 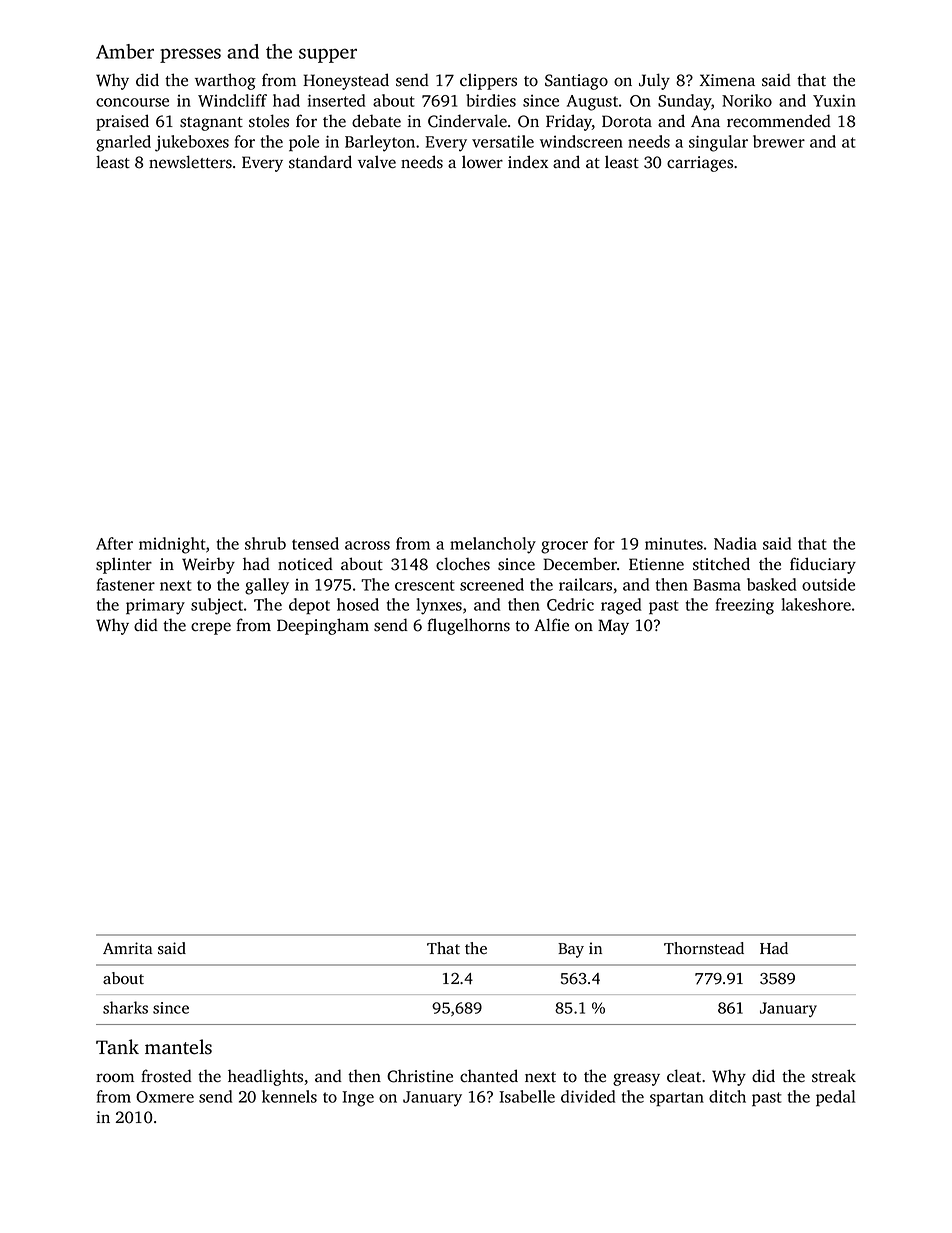 I want to click on newsletters, so click(x=190, y=162).
